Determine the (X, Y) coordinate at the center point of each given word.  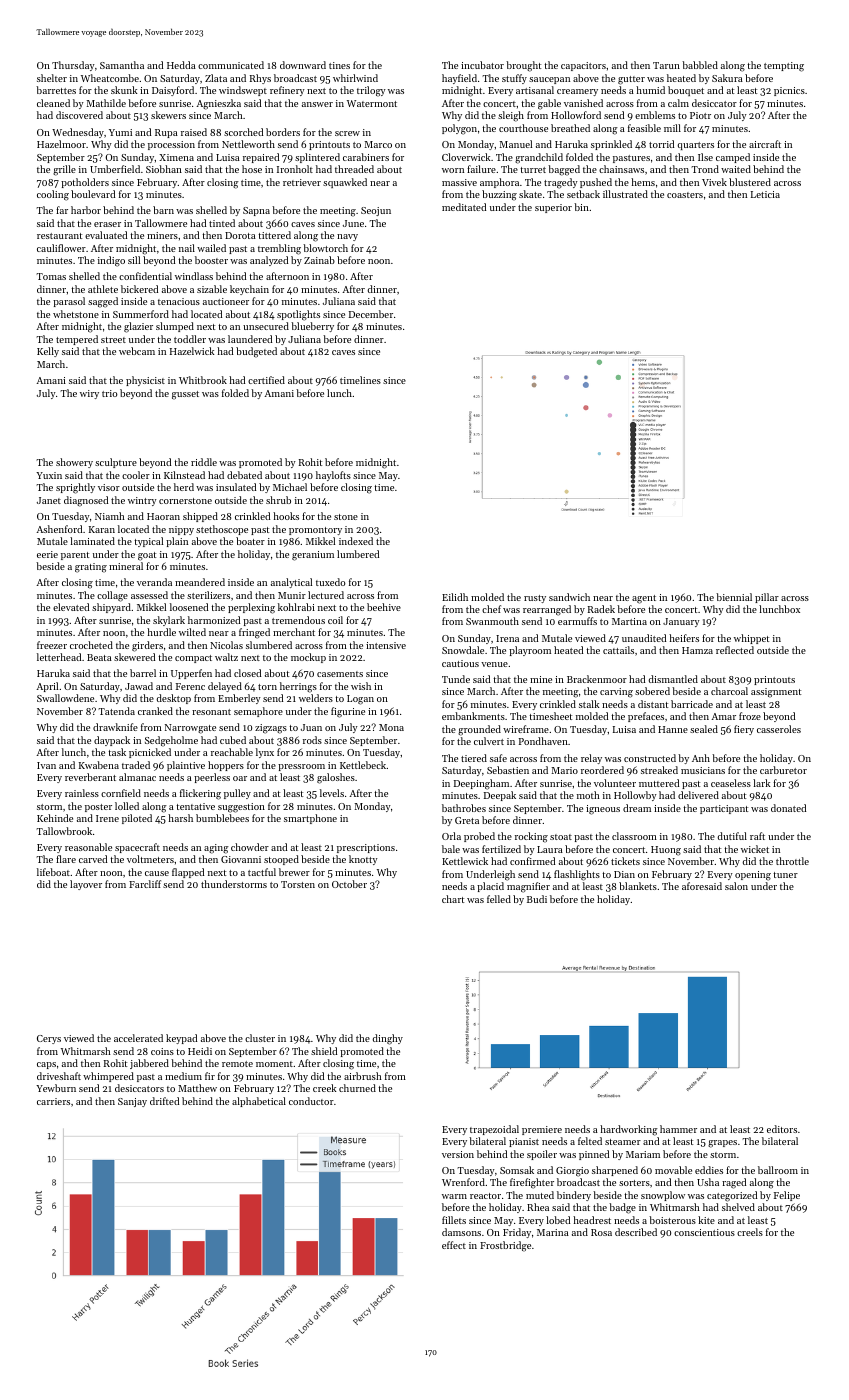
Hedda (181, 65)
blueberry (312, 327)
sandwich (569, 597)
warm (454, 1196)
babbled (700, 65)
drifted (164, 1101)
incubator (482, 65)
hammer (678, 1129)
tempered (77, 340)
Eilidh (455, 597)
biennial (734, 597)
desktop (173, 699)
